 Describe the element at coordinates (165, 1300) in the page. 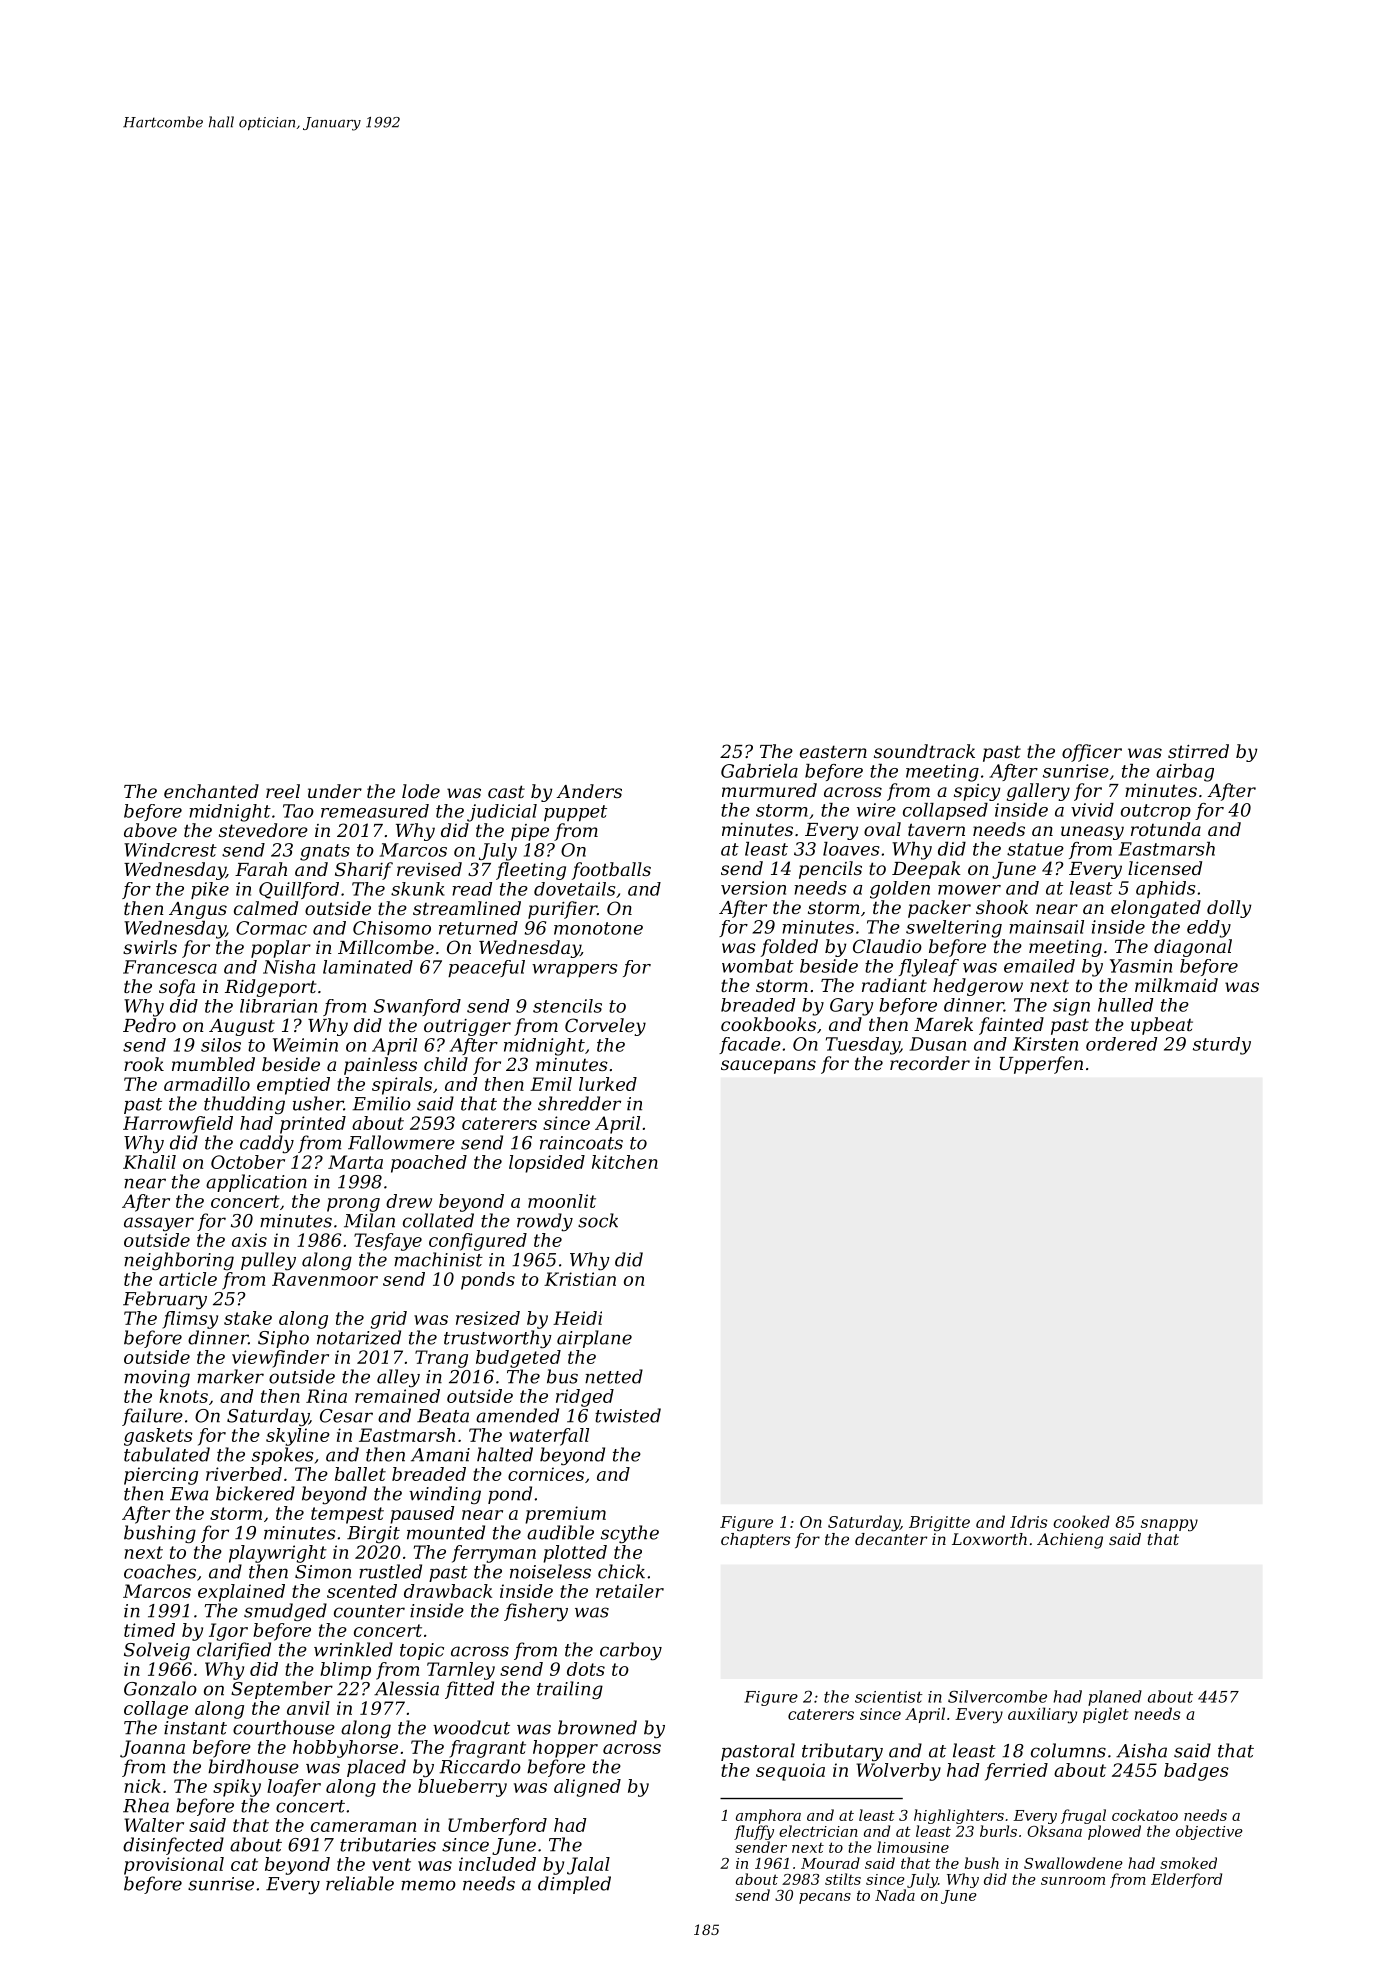

I see `February` at that location.
